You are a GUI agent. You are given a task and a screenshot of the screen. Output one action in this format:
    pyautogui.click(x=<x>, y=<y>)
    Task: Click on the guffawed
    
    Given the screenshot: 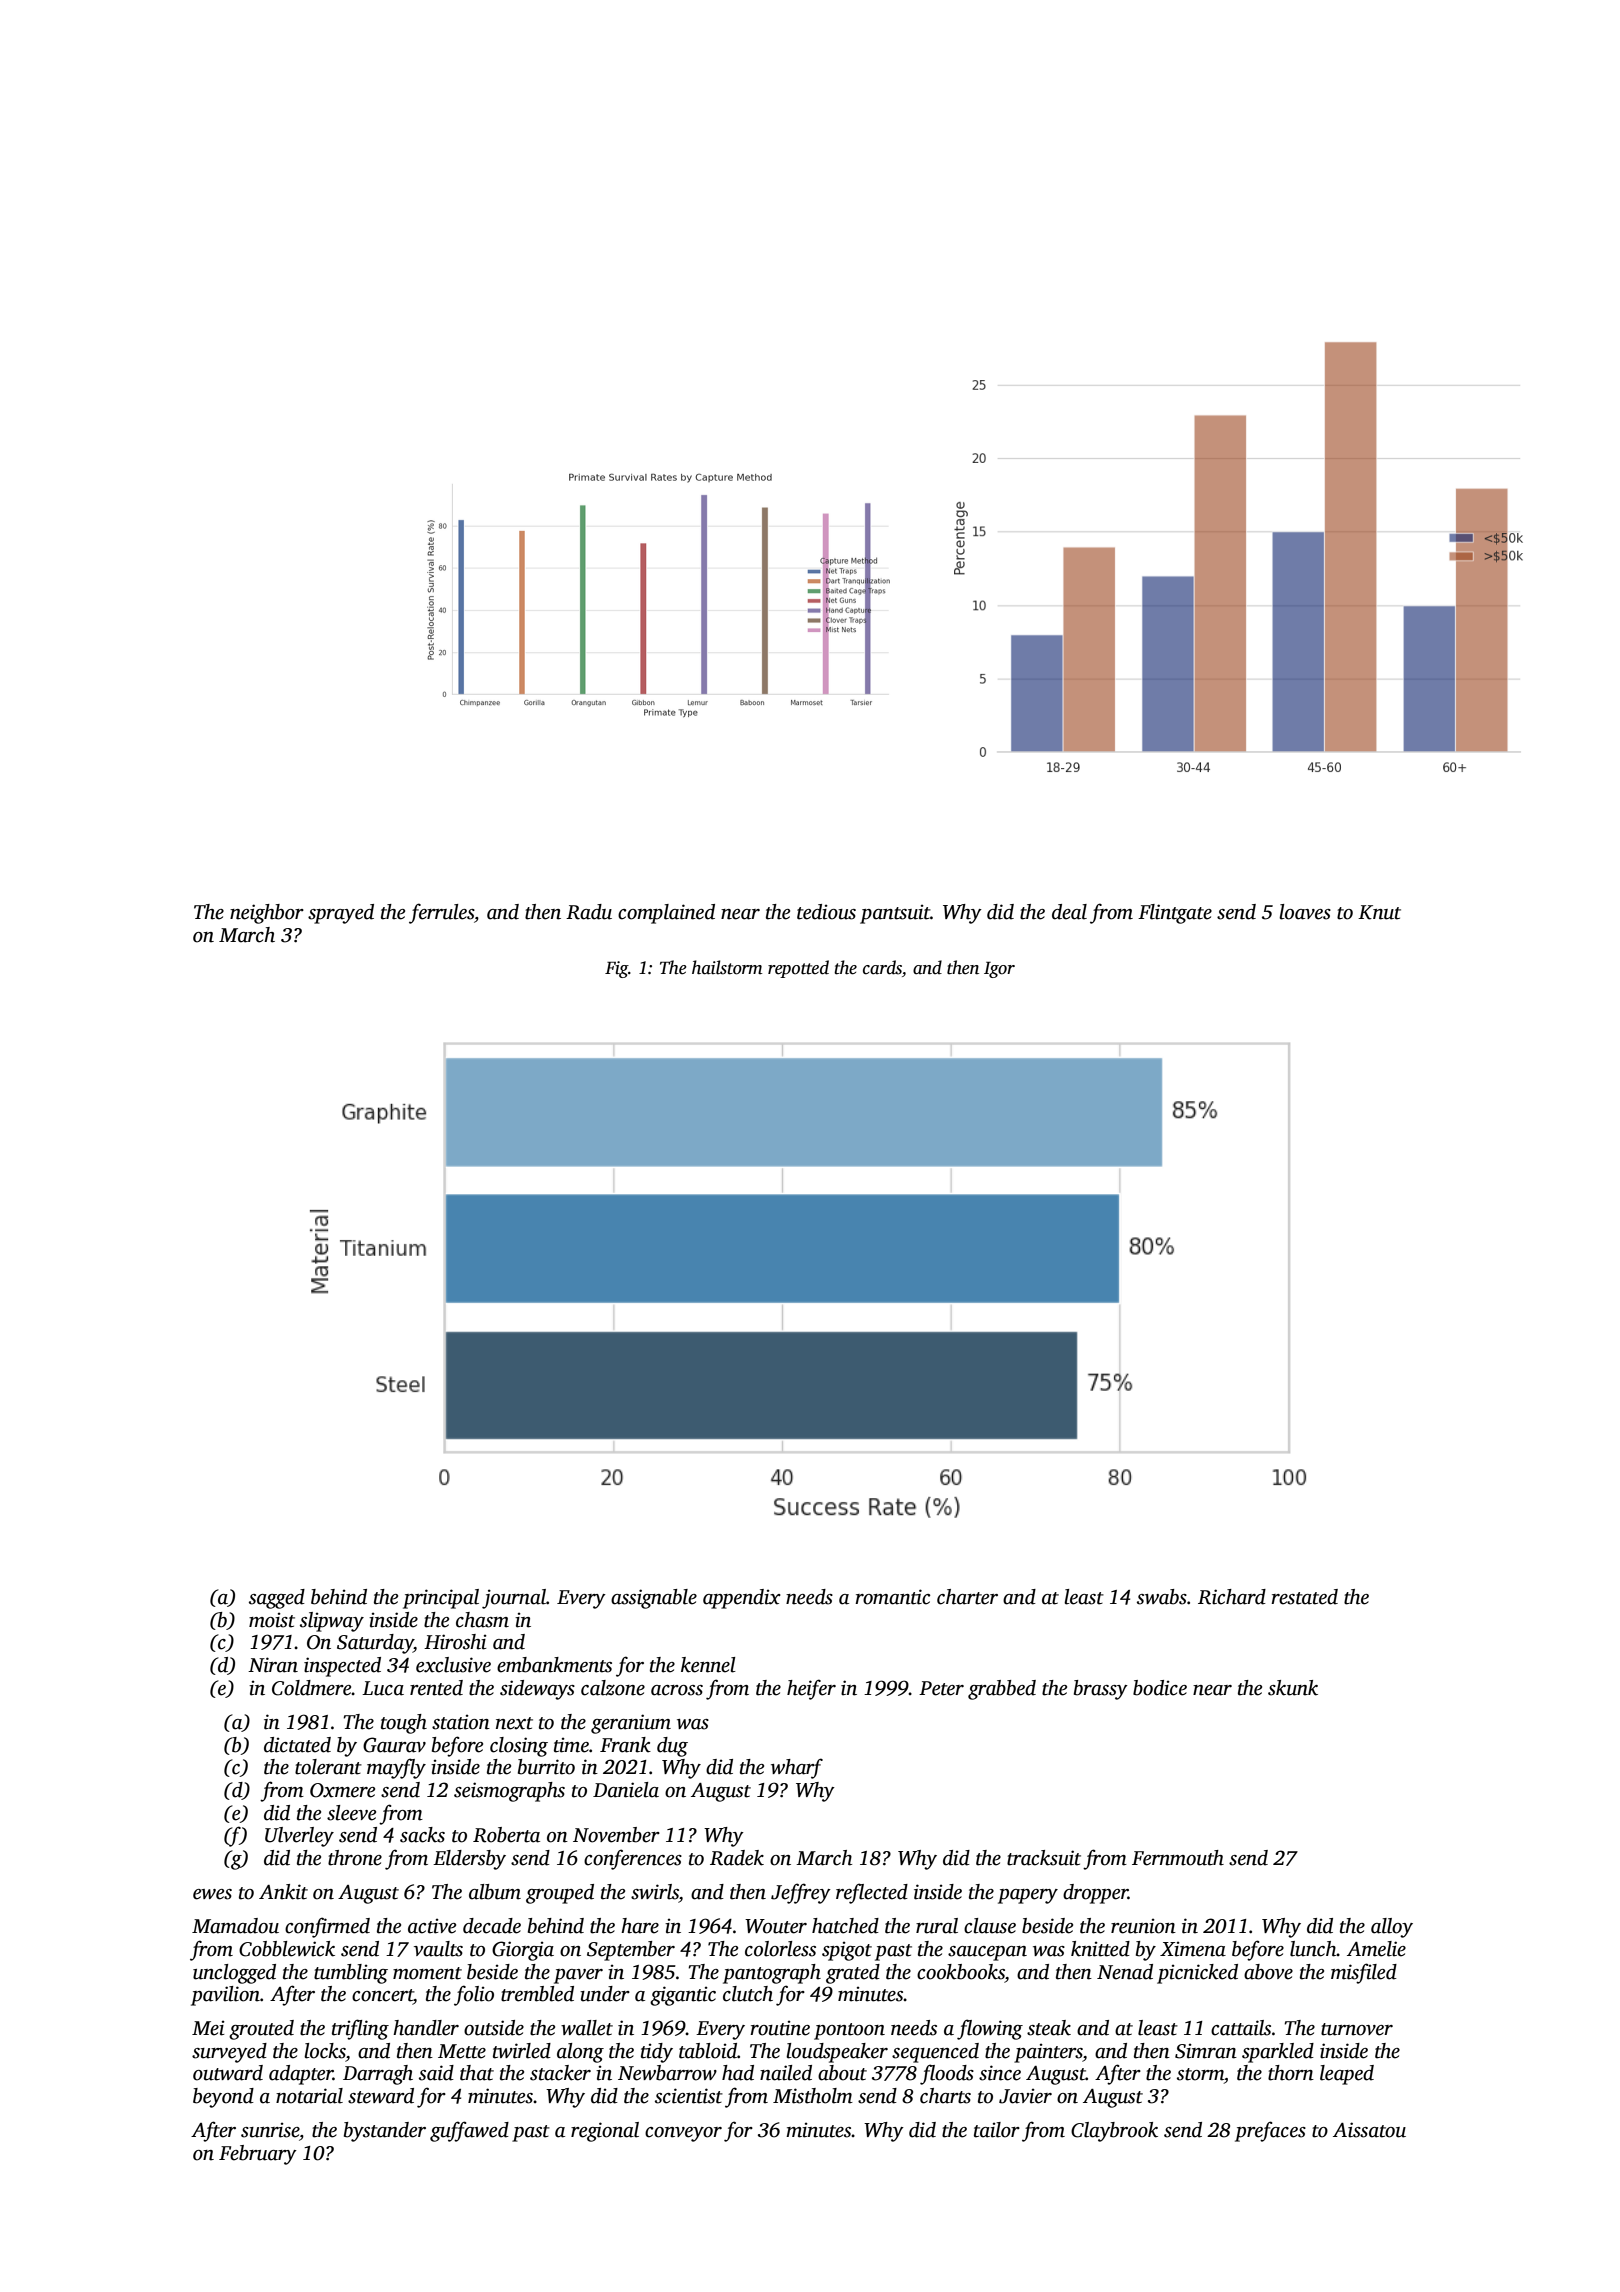 What is the action you would take?
    pyautogui.click(x=469, y=2131)
